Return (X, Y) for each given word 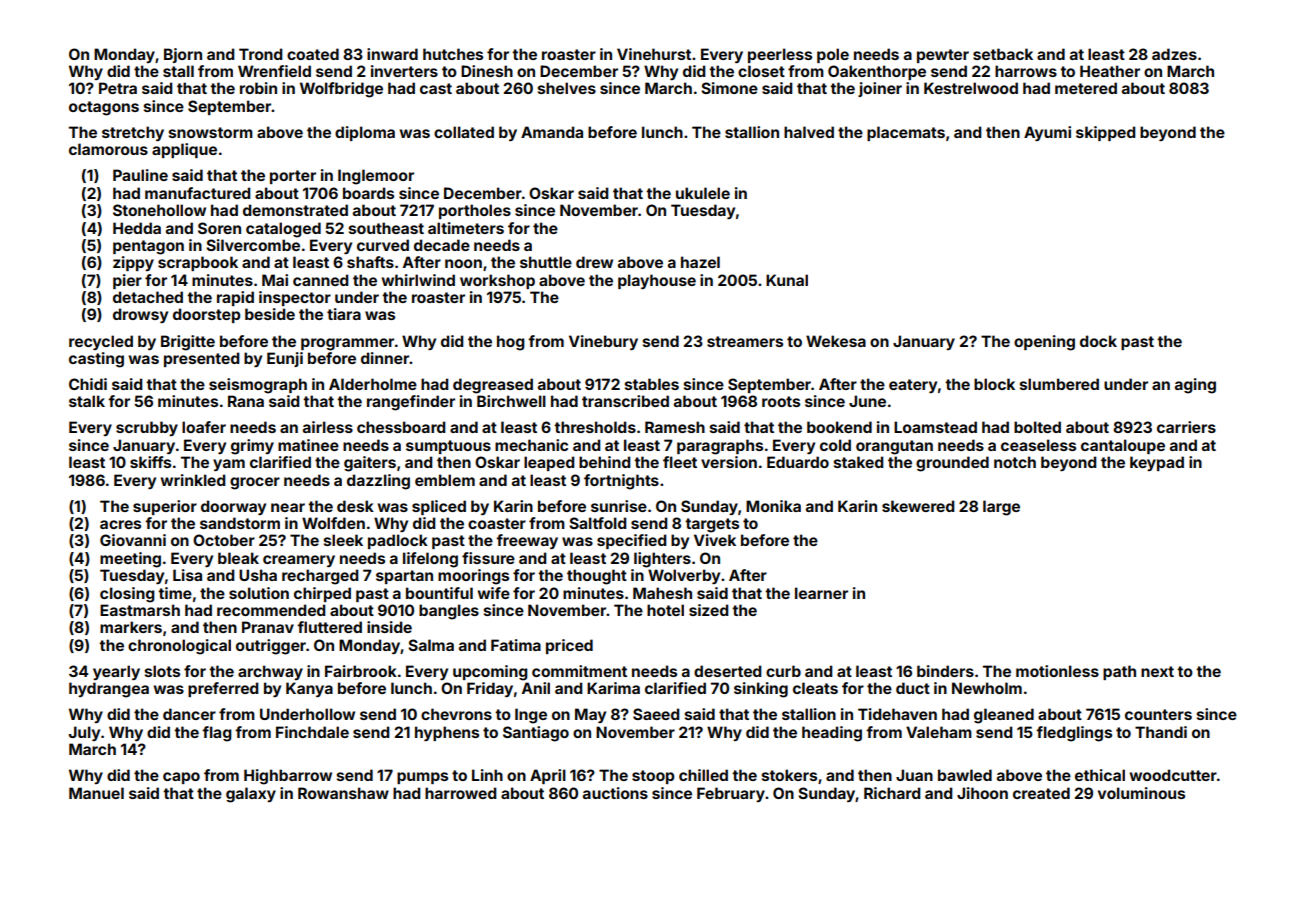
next (1157, 671)
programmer (347, 344)
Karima (613, 688)
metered (1086, 88)
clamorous (108, 149)
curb (783, 671)
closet (761, 71)
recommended (271, 610)
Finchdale (312, 732)
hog (511, 343)
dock (1098, 341)
